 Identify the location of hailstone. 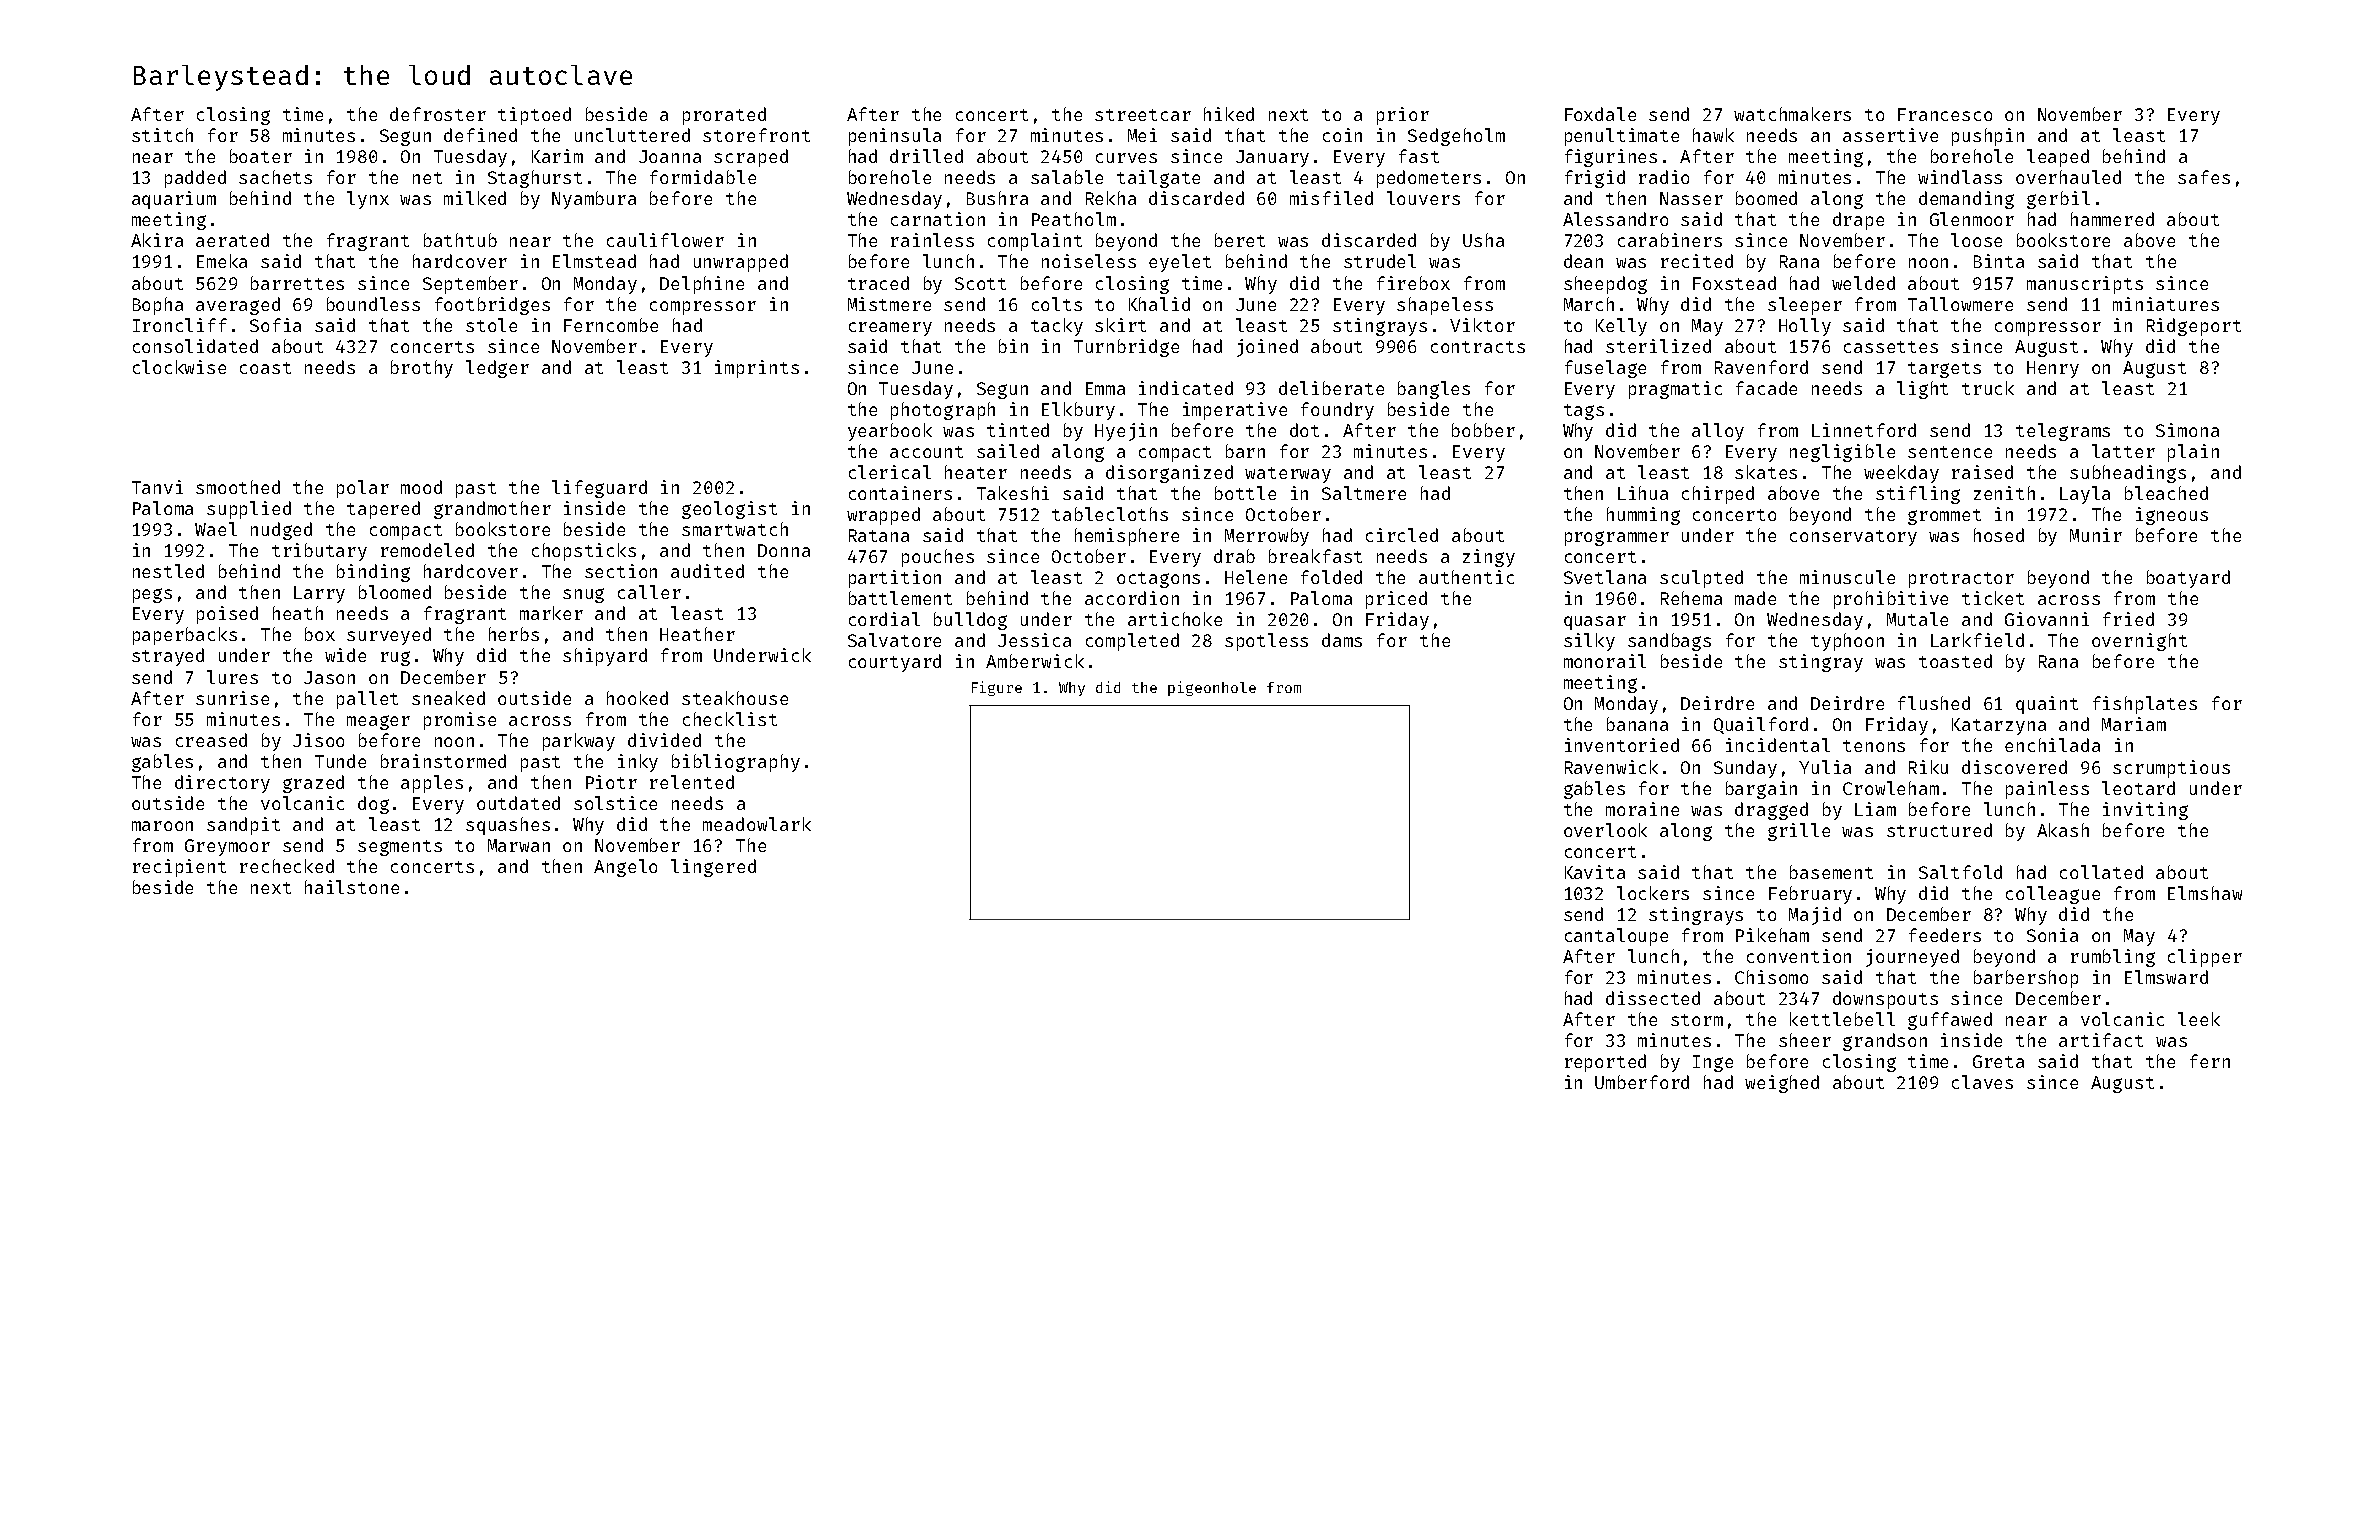
(352, 887).
